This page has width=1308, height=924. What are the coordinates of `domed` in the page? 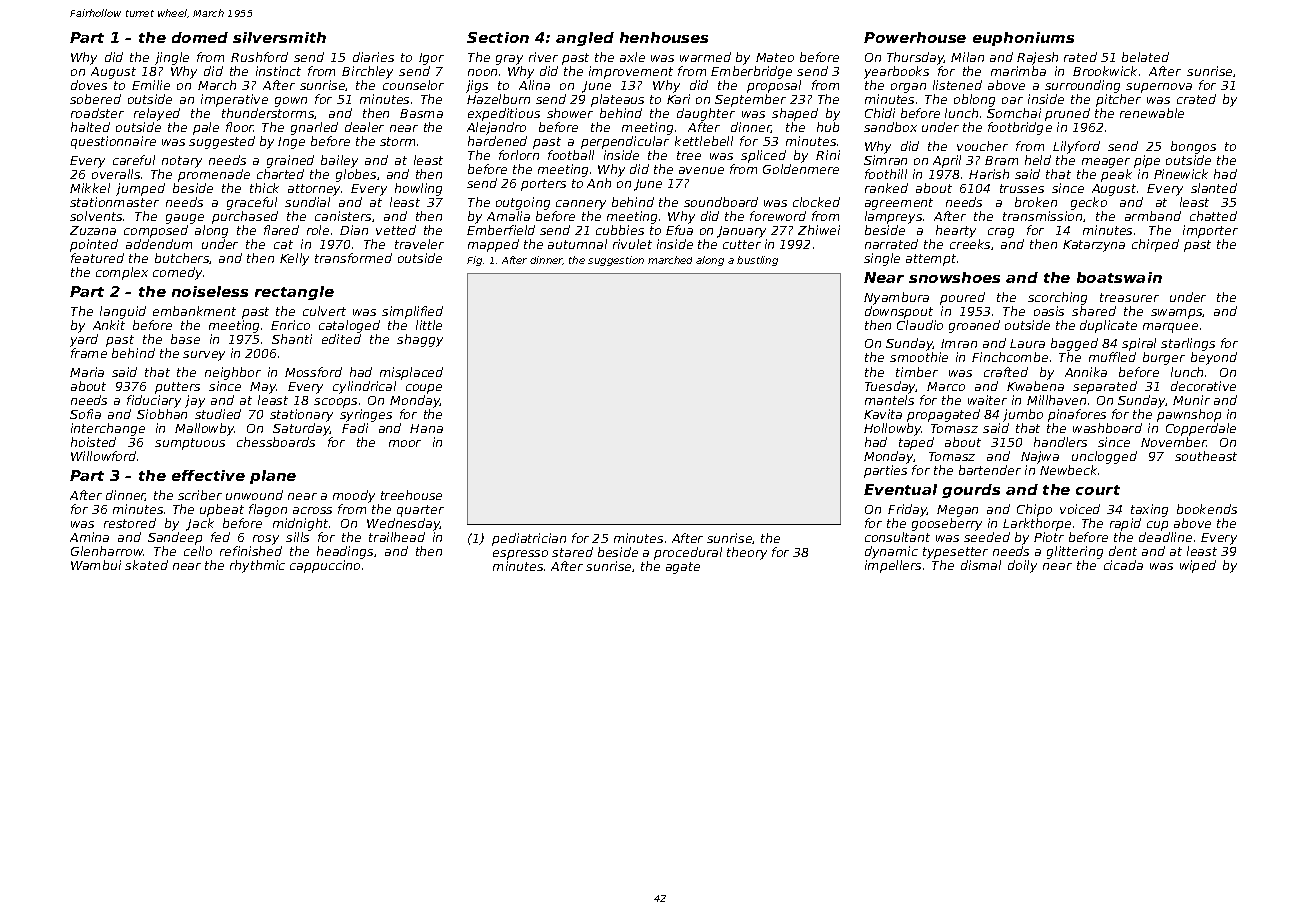 It's located at (200, 37).
